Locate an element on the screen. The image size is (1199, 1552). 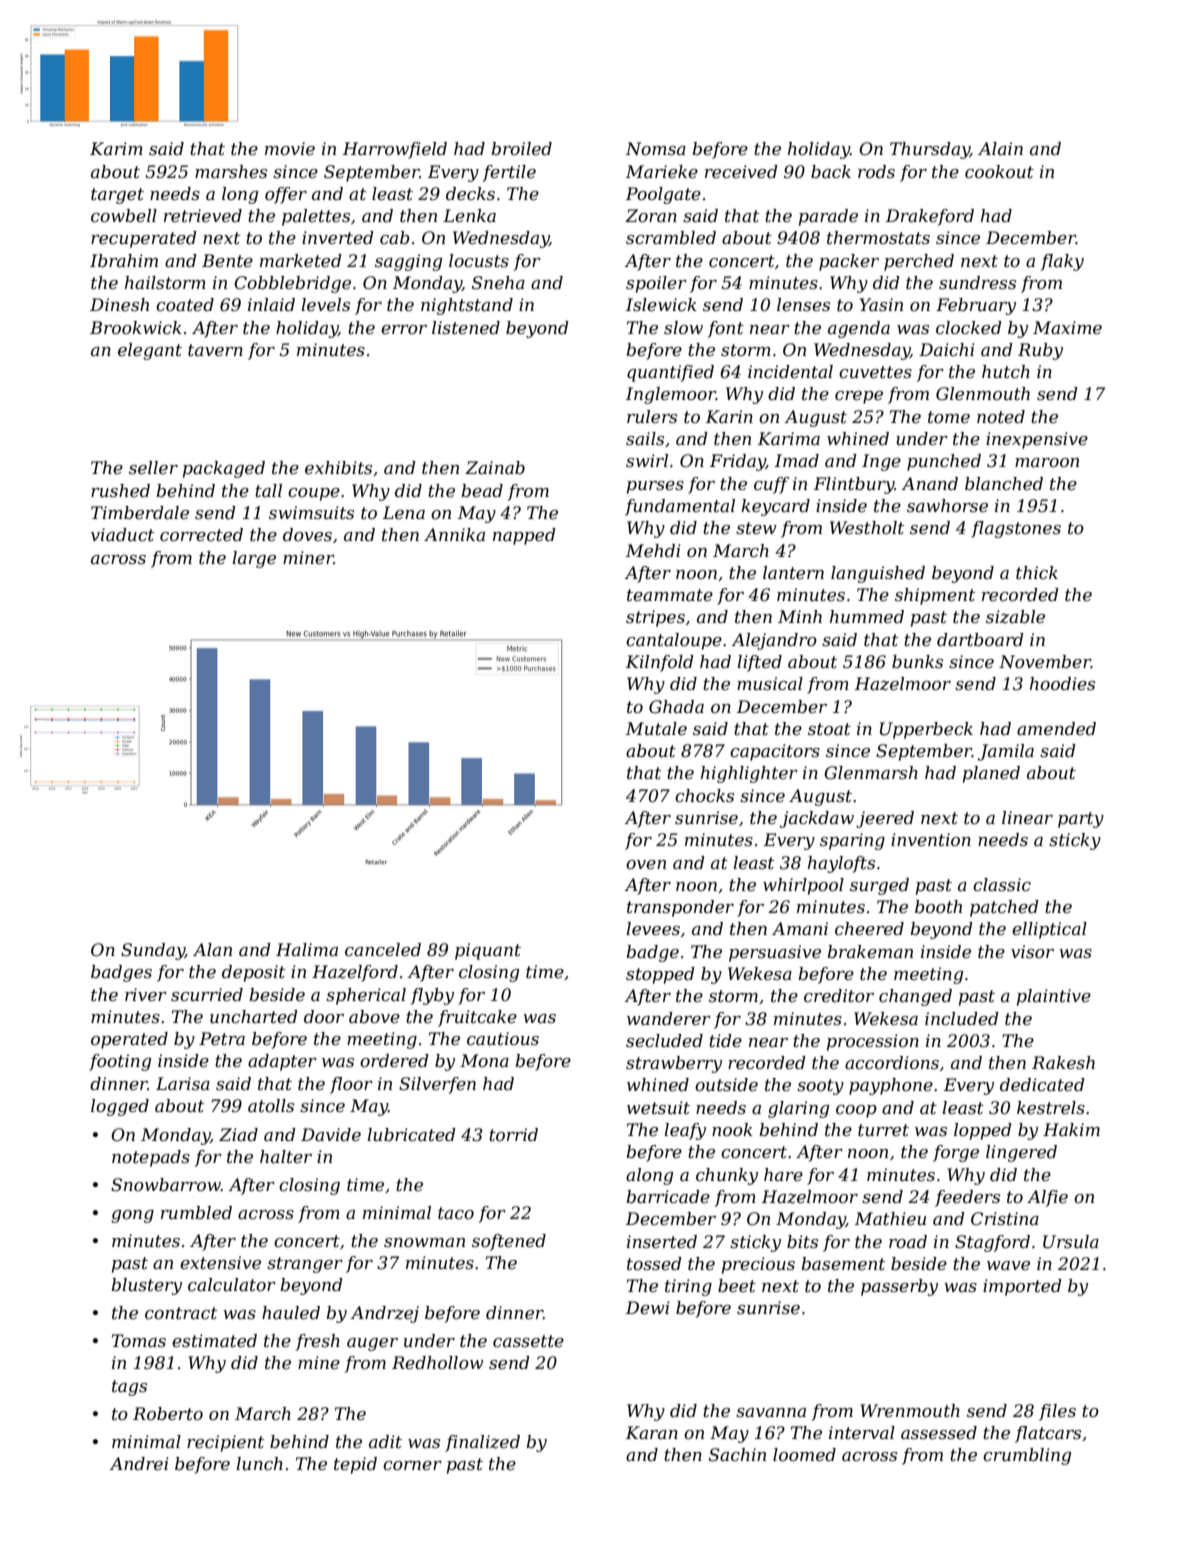
swimsuits is located at coordinates (311, 513).
